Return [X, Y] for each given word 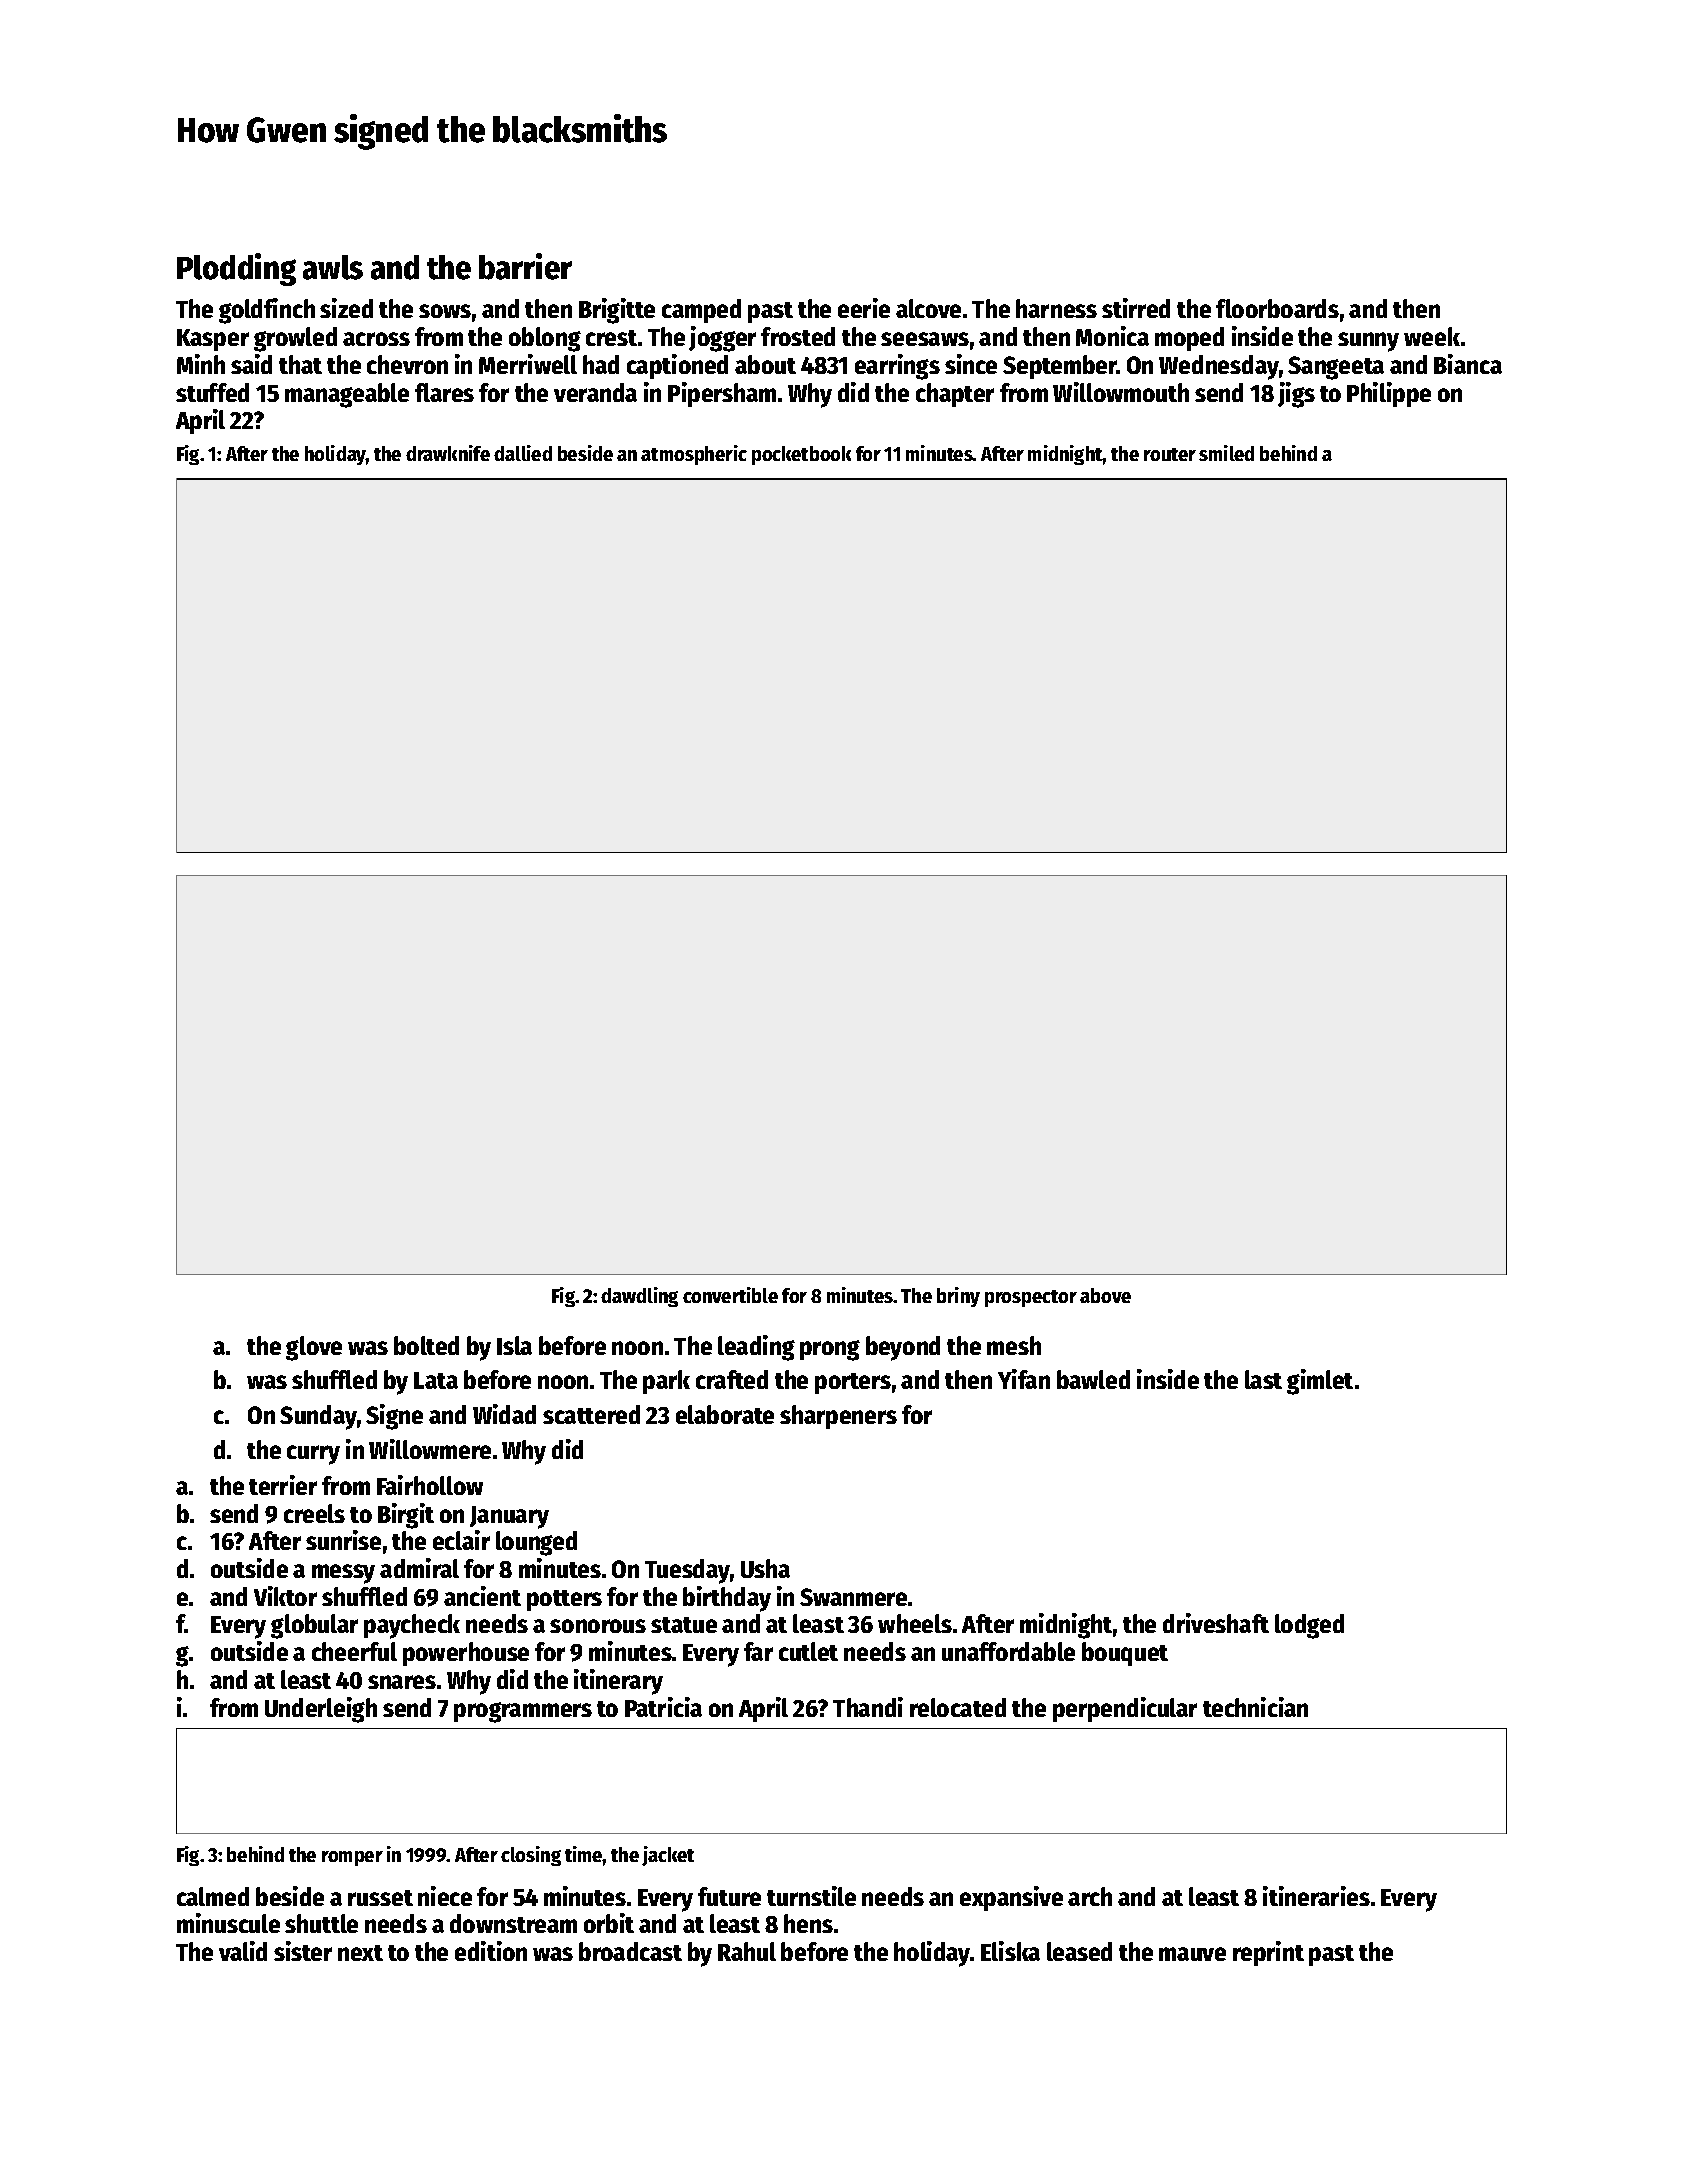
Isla [514, 1345]
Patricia [663, 1707]
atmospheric [694, 455]
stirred [1136, 308]
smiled [1226, 453]
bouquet [1125, 1654]
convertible [730, 1295]
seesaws [925, 339]
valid [243, 1951]
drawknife [448, 453]
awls [333, 267]
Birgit [406, 1516]
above [1105, 1295]
